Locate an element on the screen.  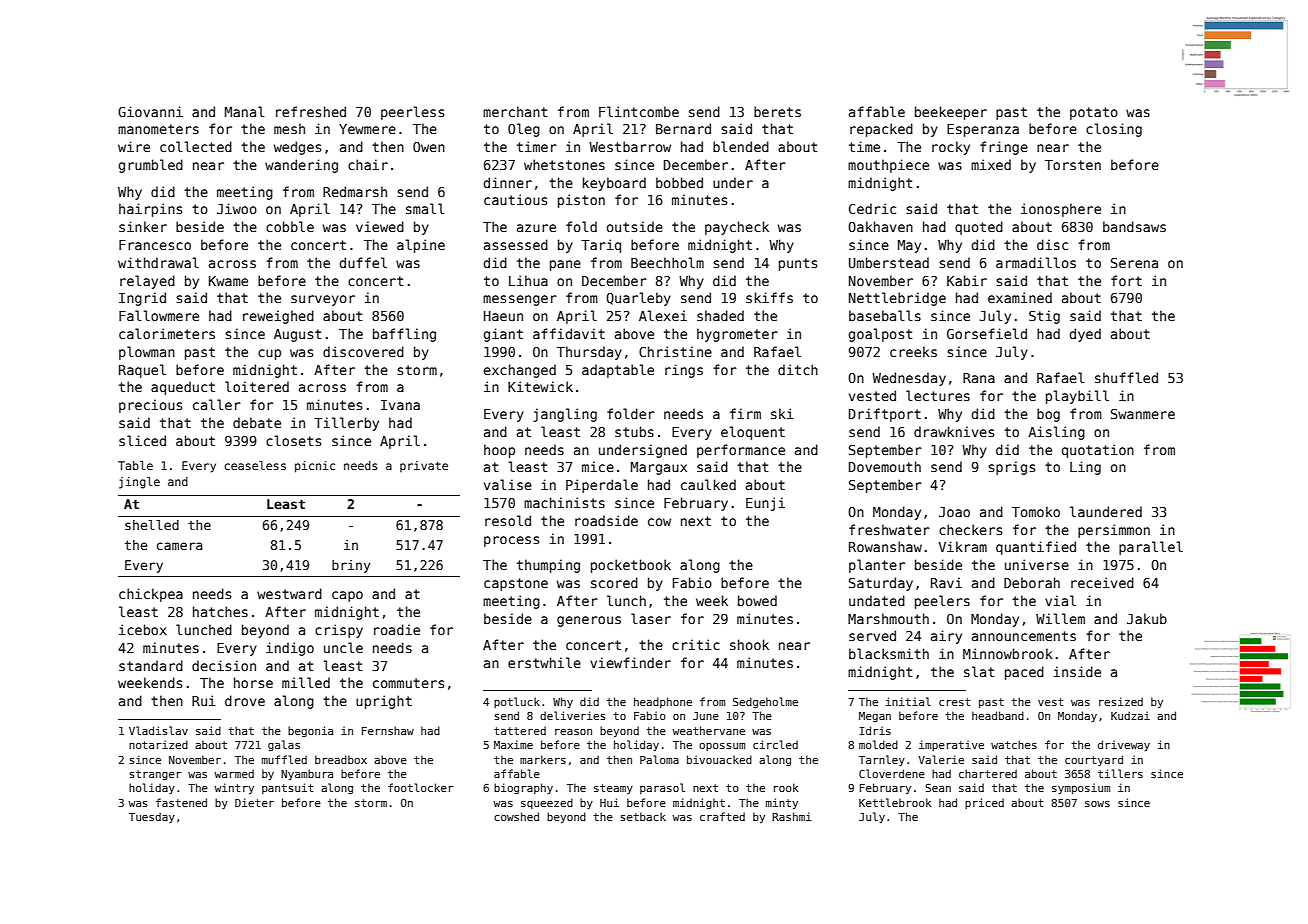
galas is located at coordinates (284, 745).
